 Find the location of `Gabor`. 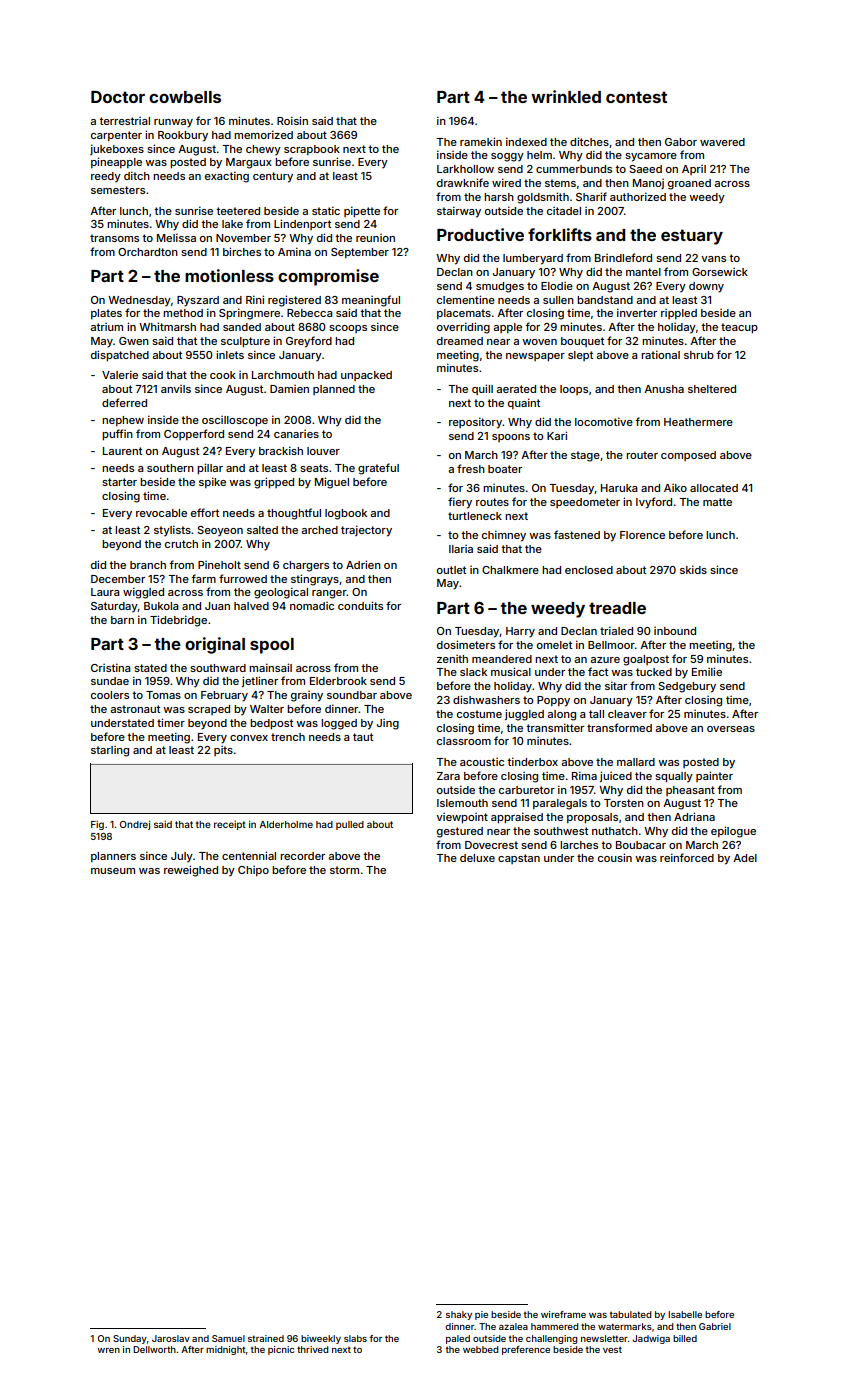

Gabor is located at coordinates (681, 142).
